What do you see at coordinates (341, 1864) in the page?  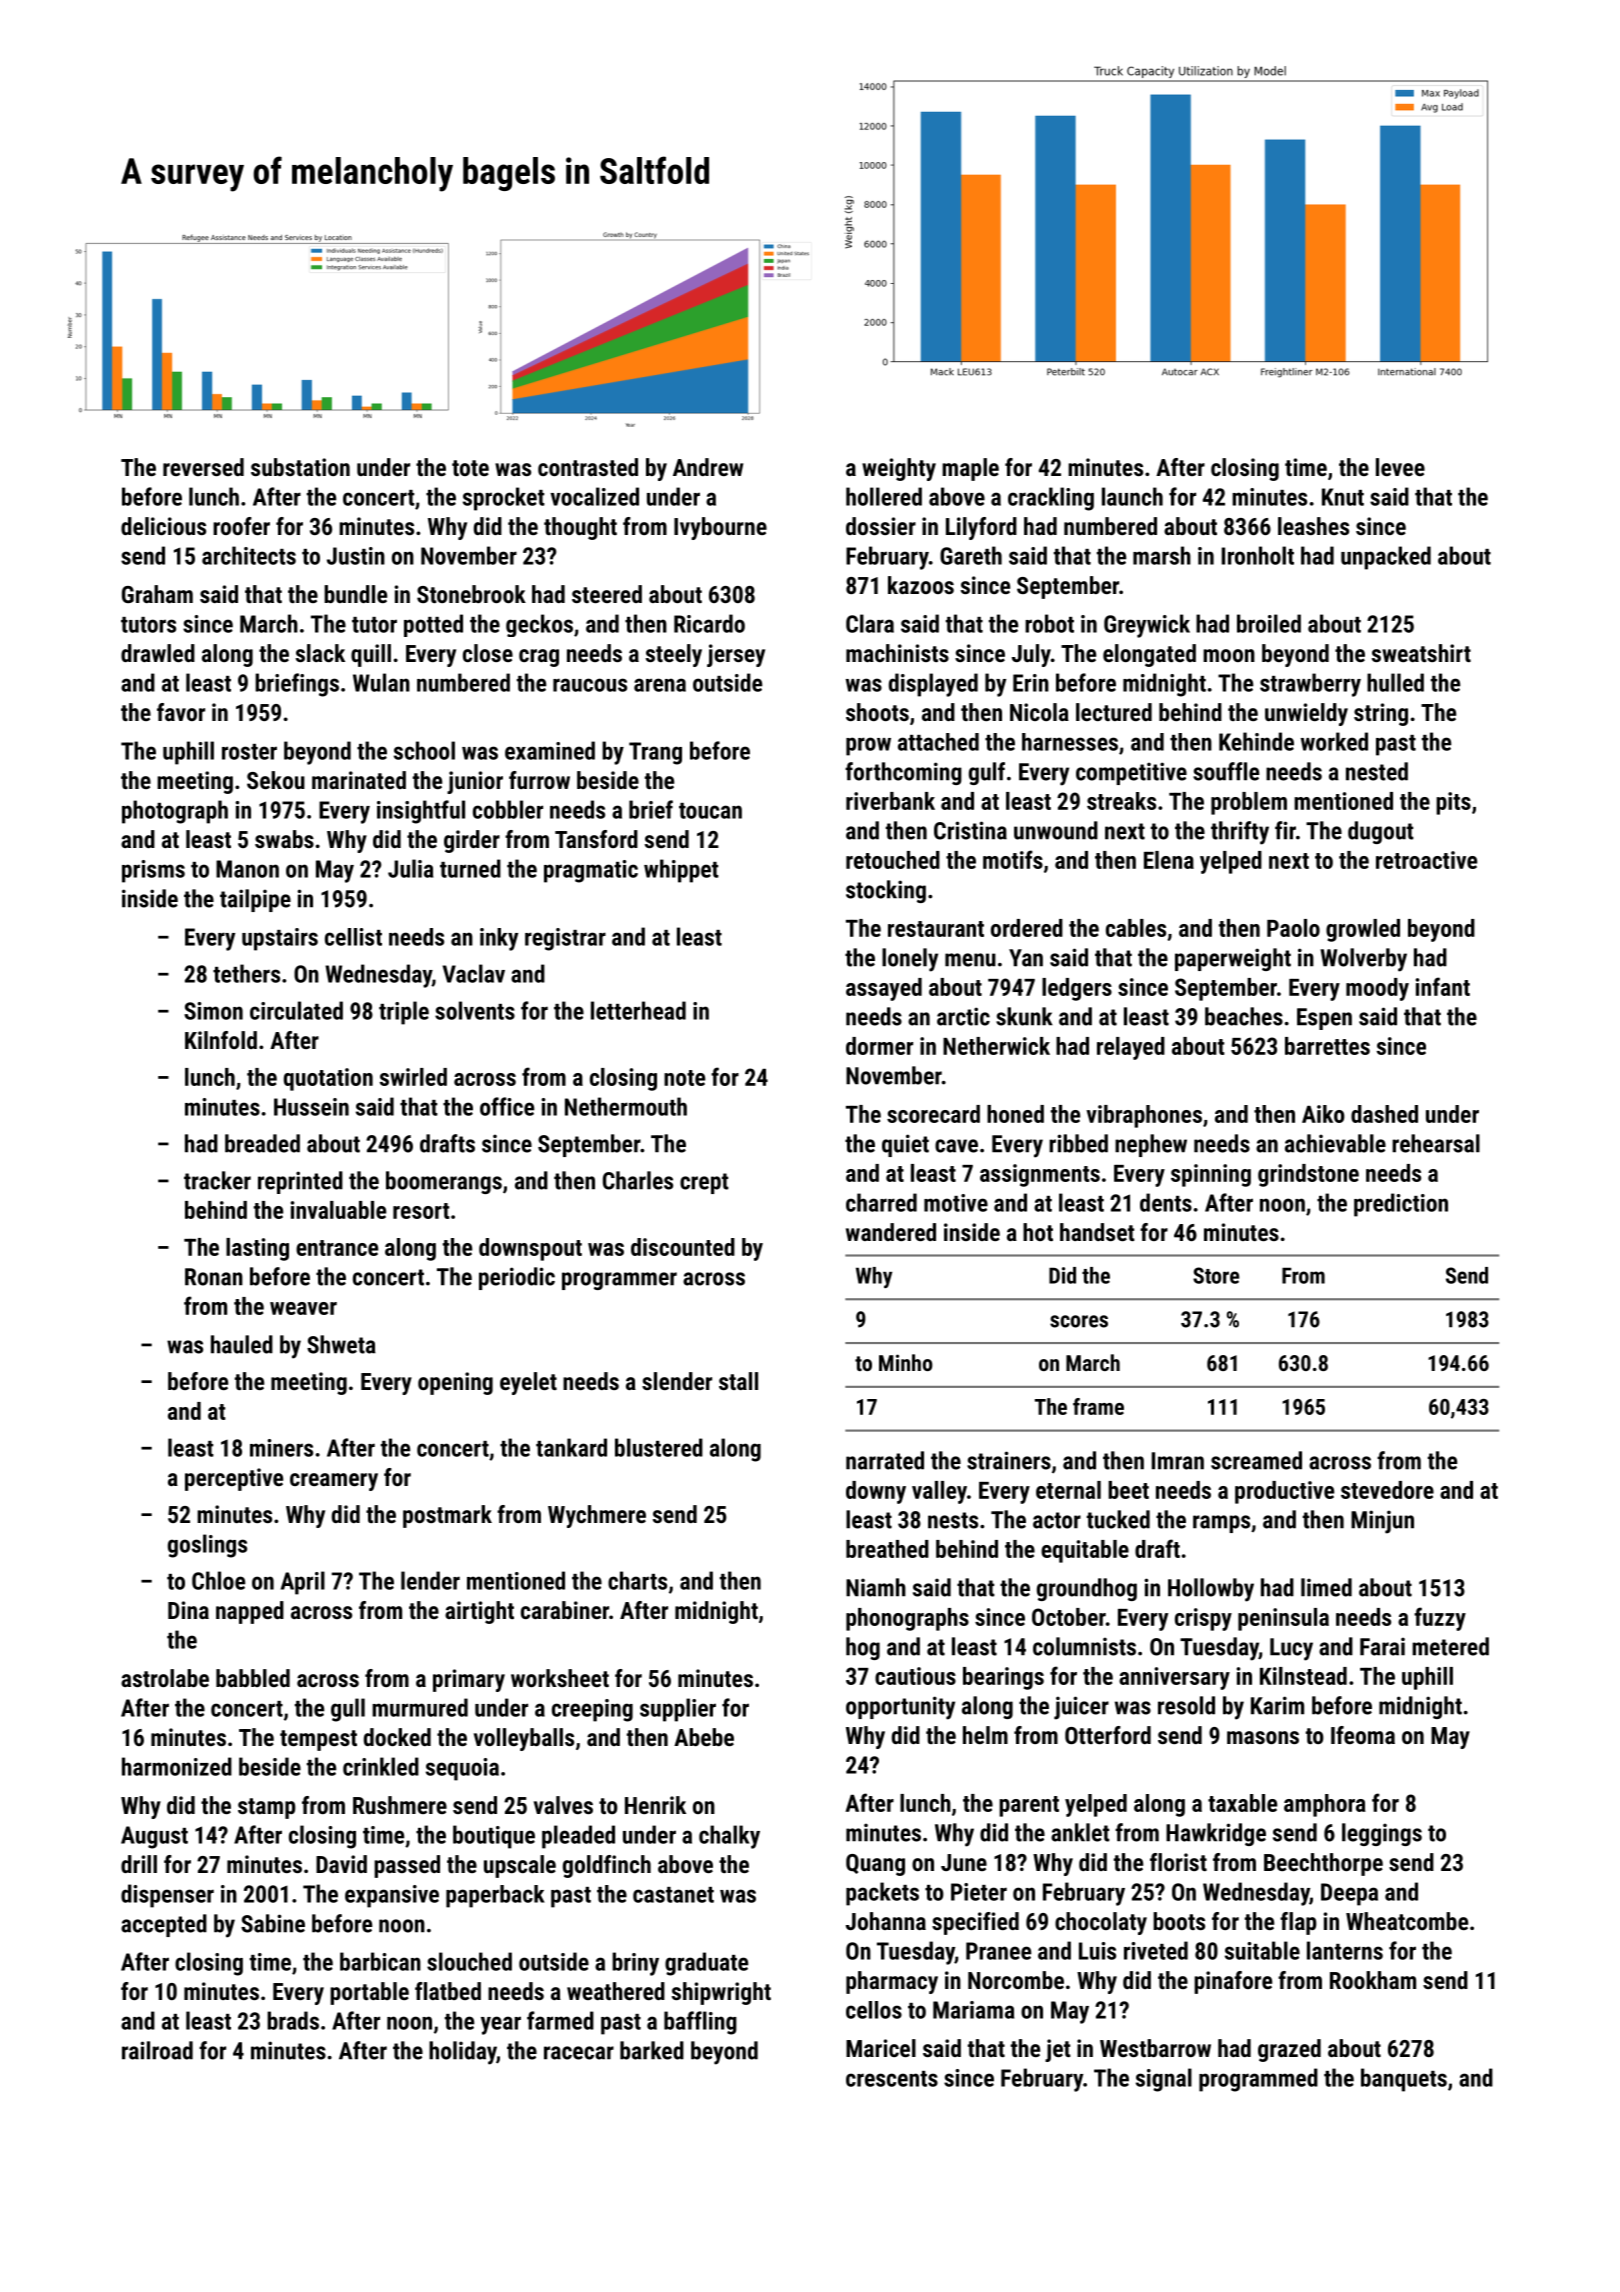 I see `David` at bounding box center [341, 1864].
